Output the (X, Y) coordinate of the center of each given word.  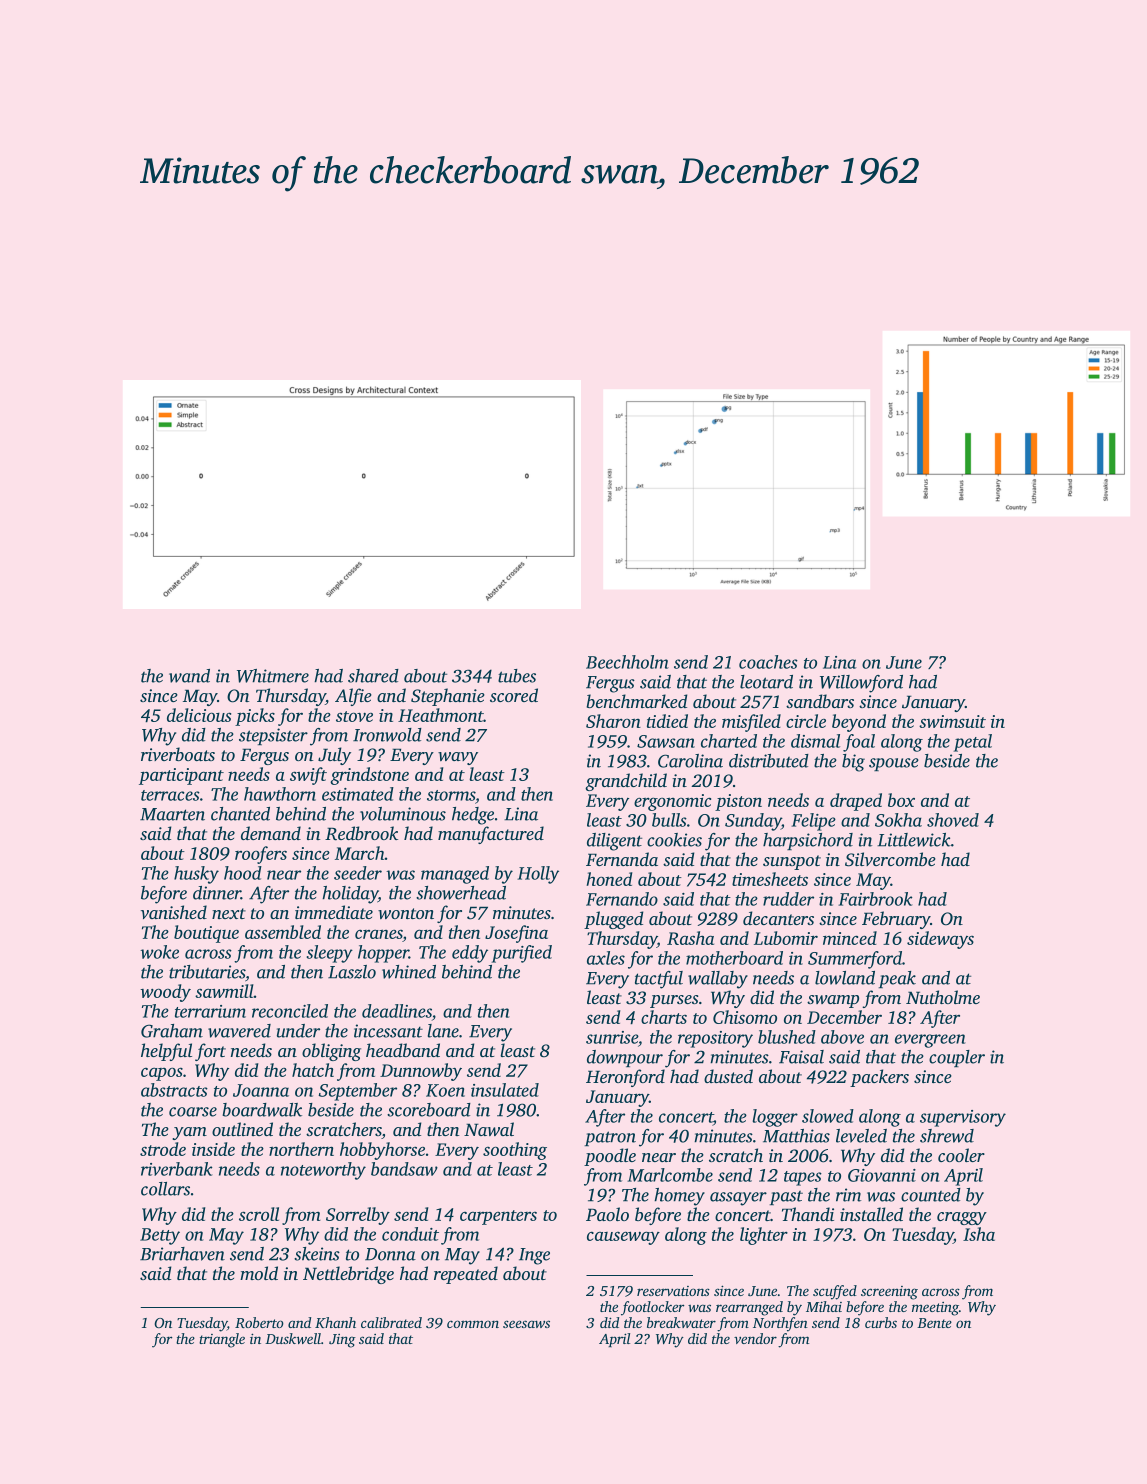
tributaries (207, 972)
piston (738, 802)
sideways (940, 940)
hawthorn (280, 794)
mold (259, 1273)
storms (451, 795)
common (473, 1324)
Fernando (622, 899)
